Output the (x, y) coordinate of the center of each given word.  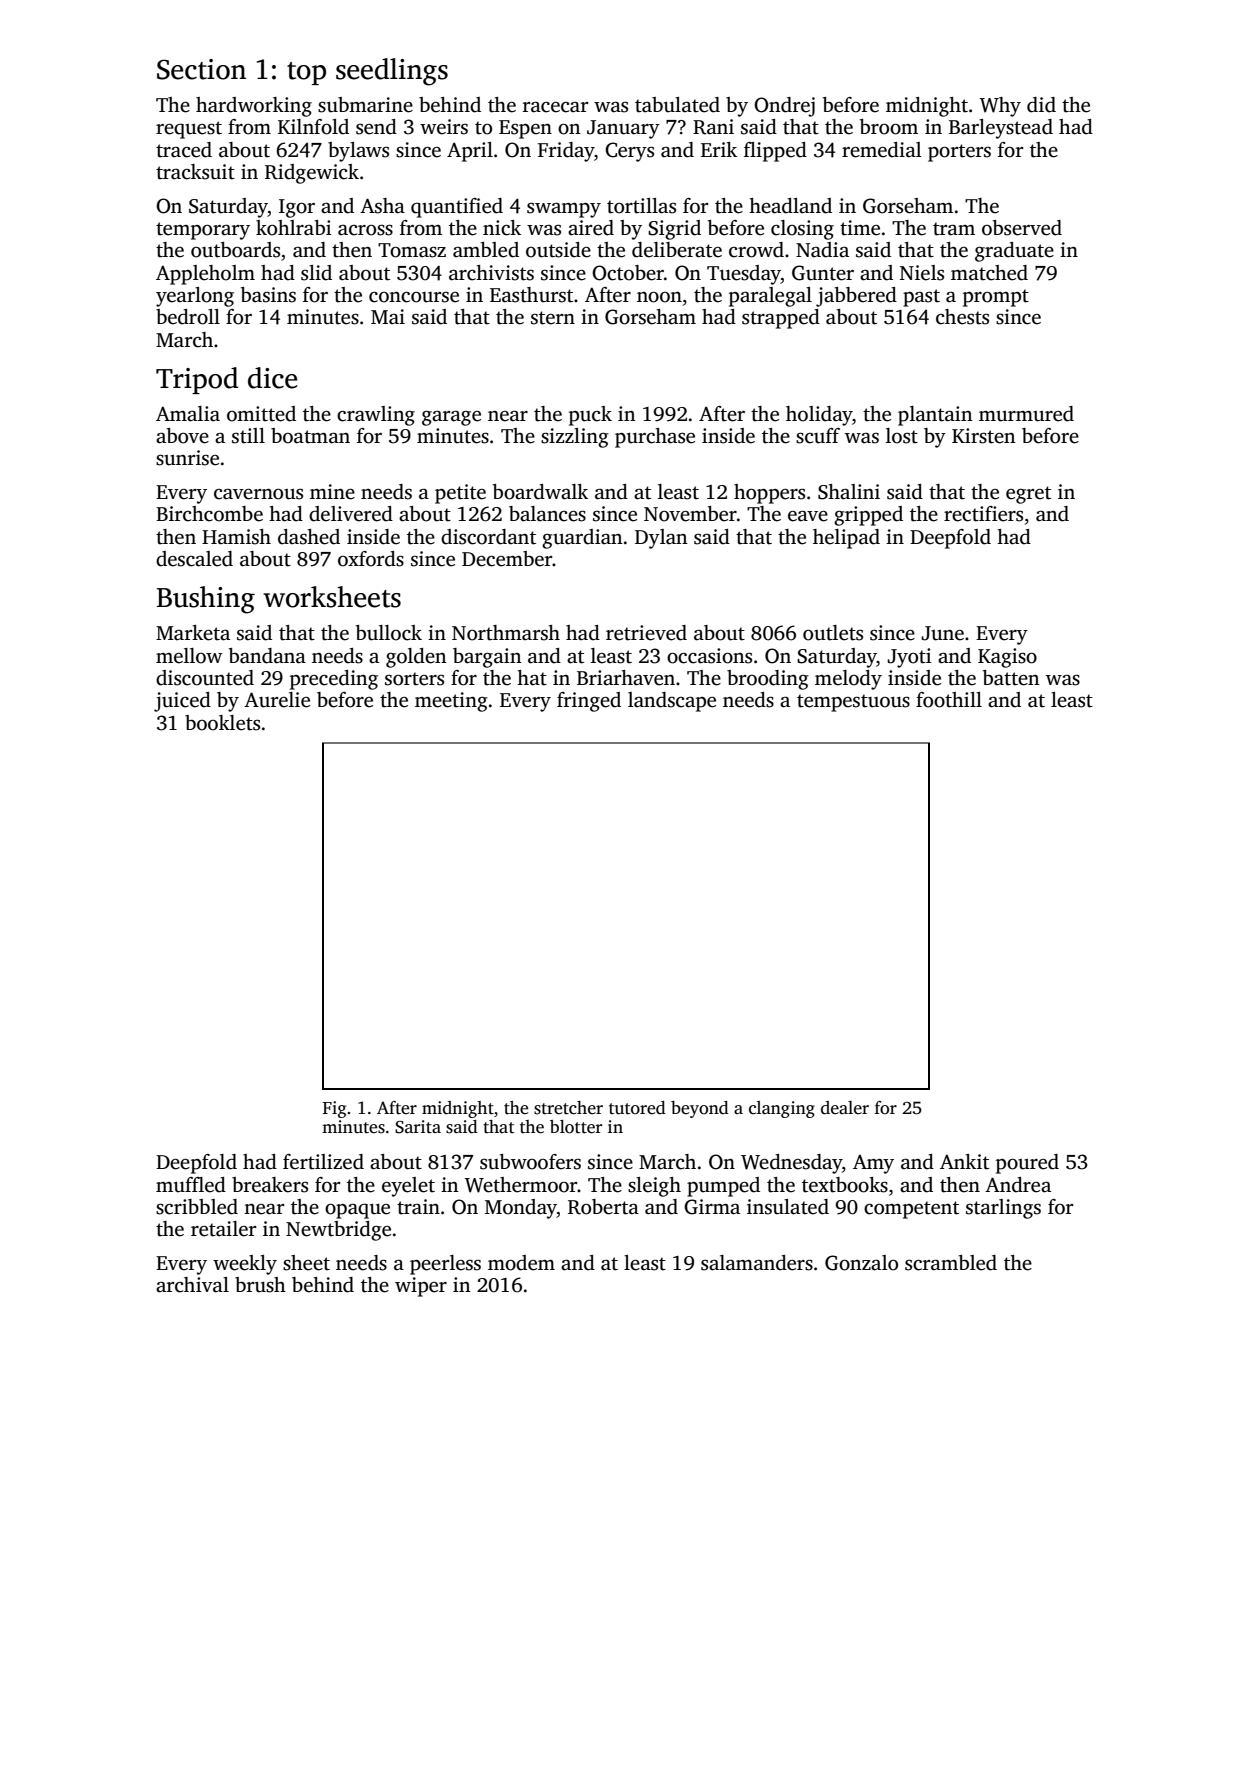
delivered (351, 514)
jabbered (856, 297)
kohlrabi (294, 228)
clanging (782, 1109)
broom (889, 127)
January (623, 129)
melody (848, 680)
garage (451, 418)
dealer (845, 1108)
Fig (334, 1109)
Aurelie (277, 700)
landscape (672, 702)
